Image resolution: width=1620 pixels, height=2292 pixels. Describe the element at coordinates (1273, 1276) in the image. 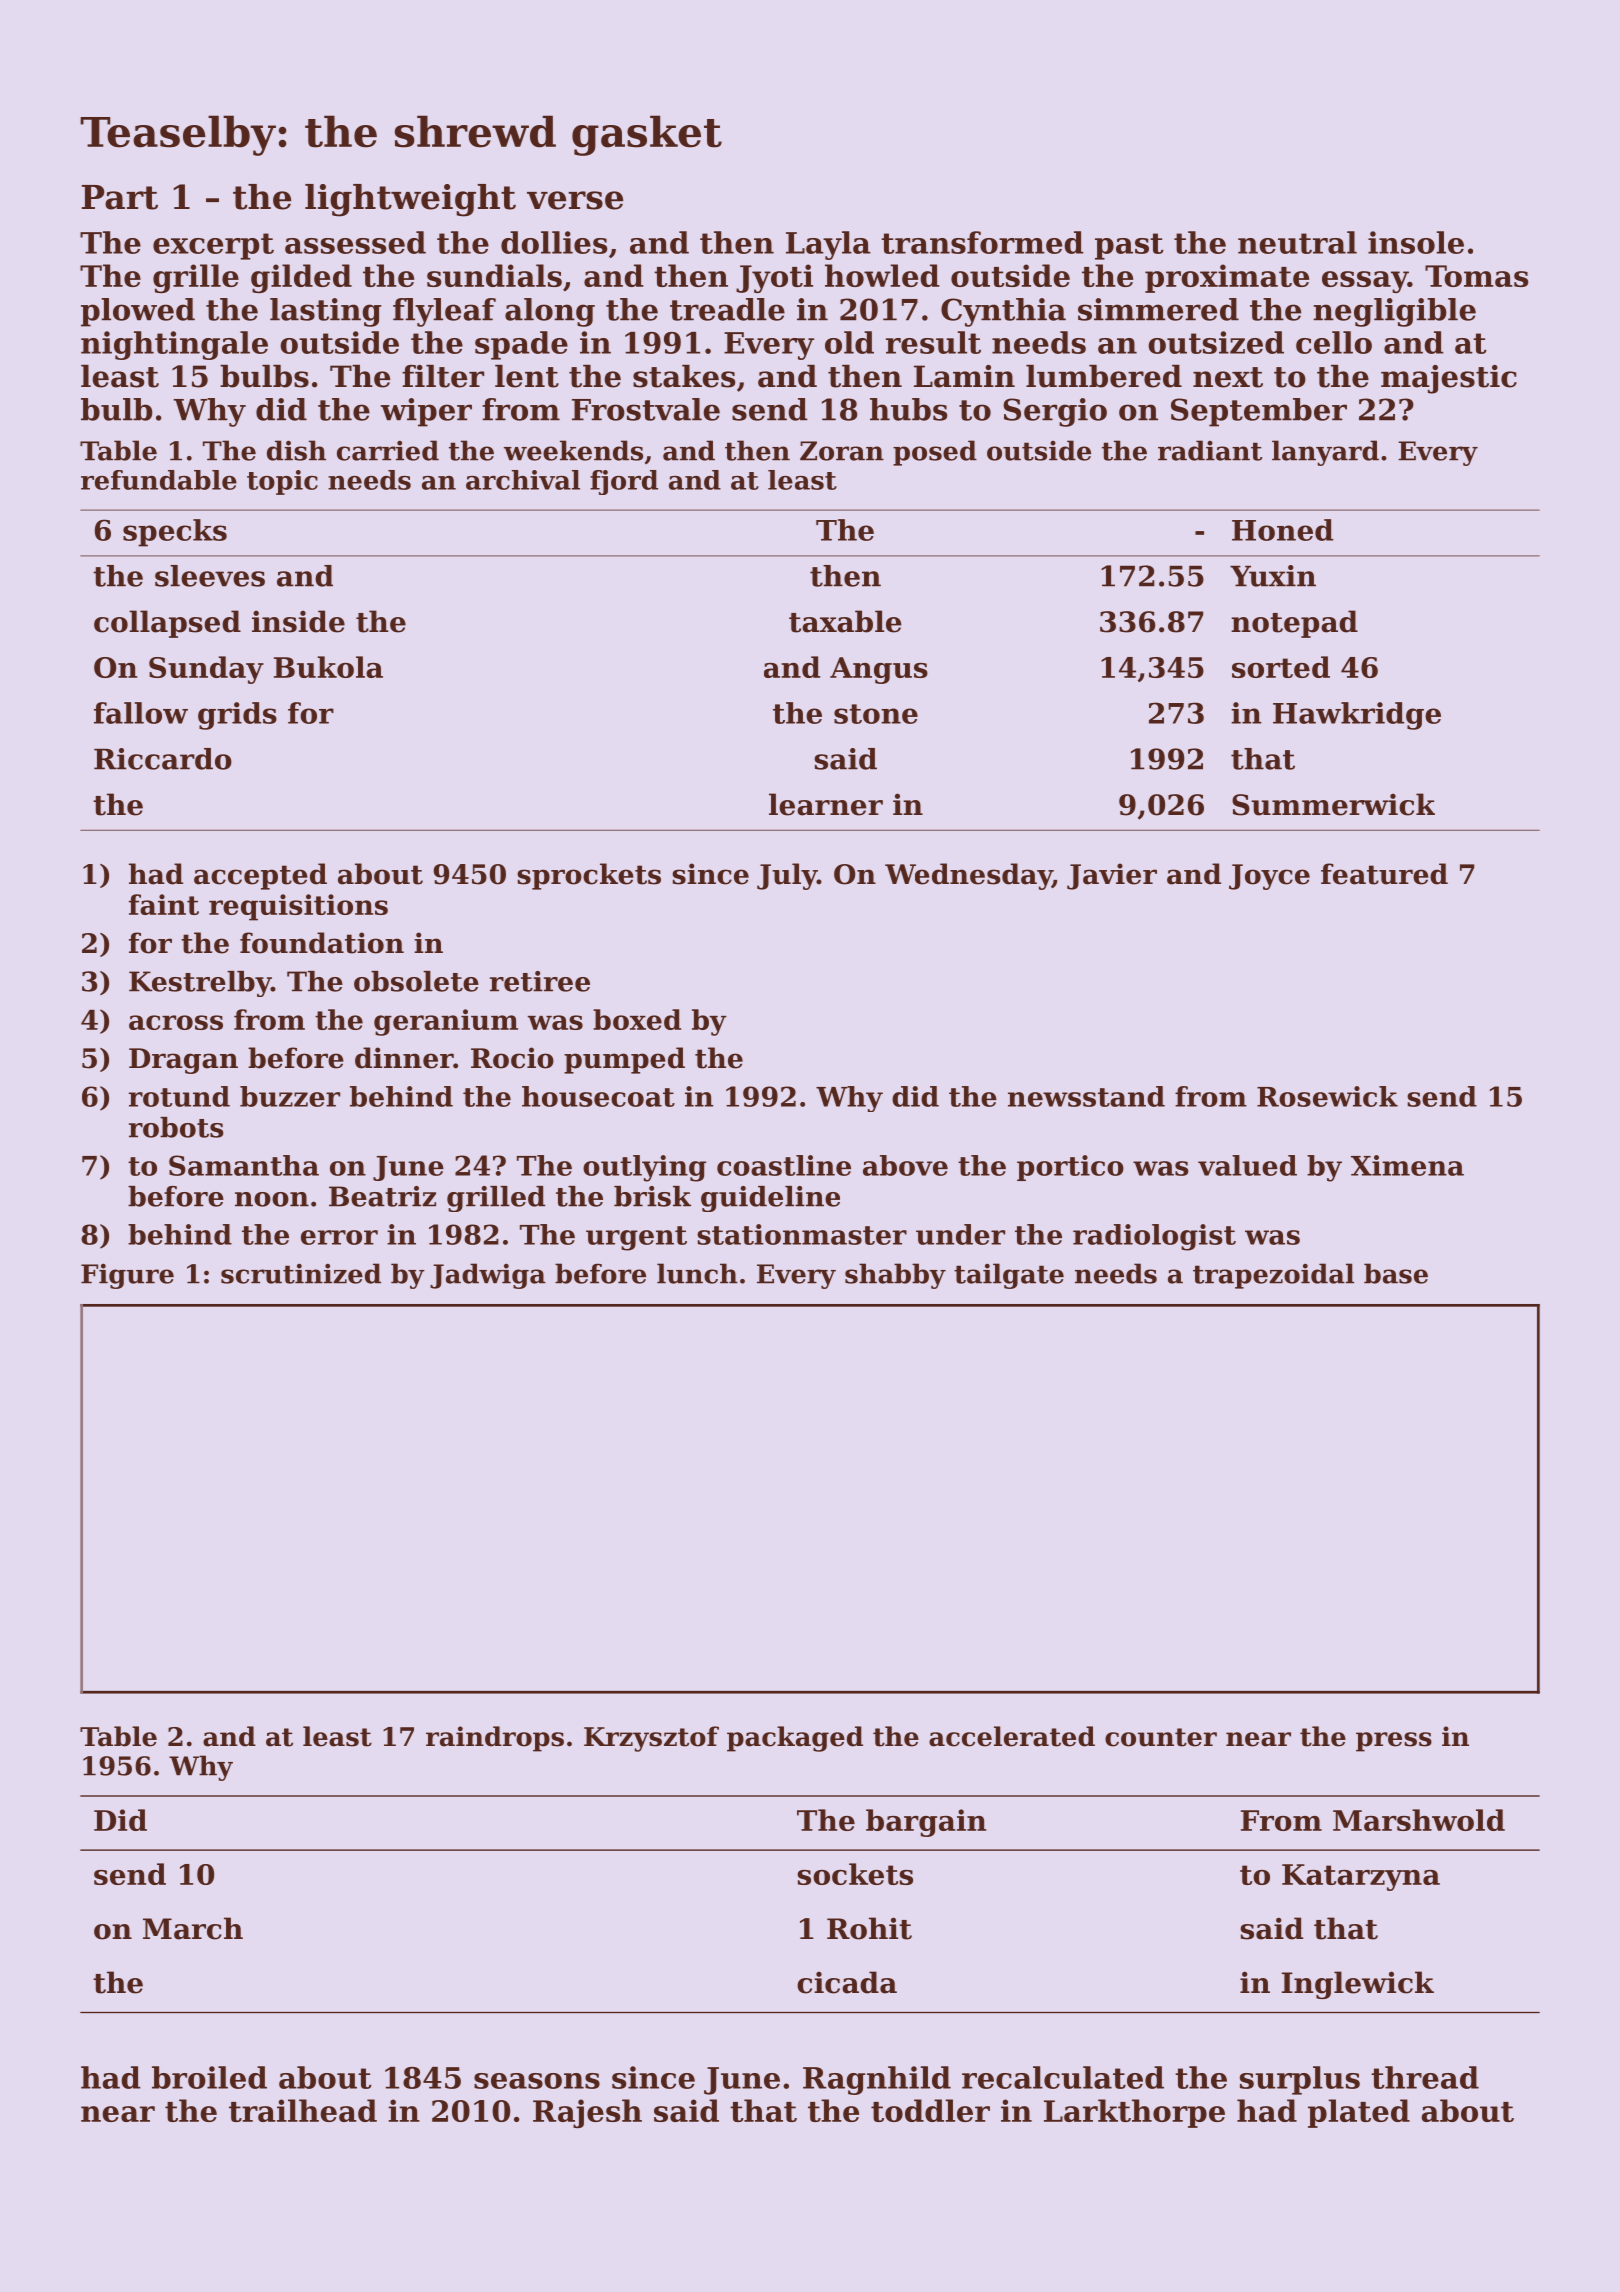

I see `trapezoidal` at that location.
